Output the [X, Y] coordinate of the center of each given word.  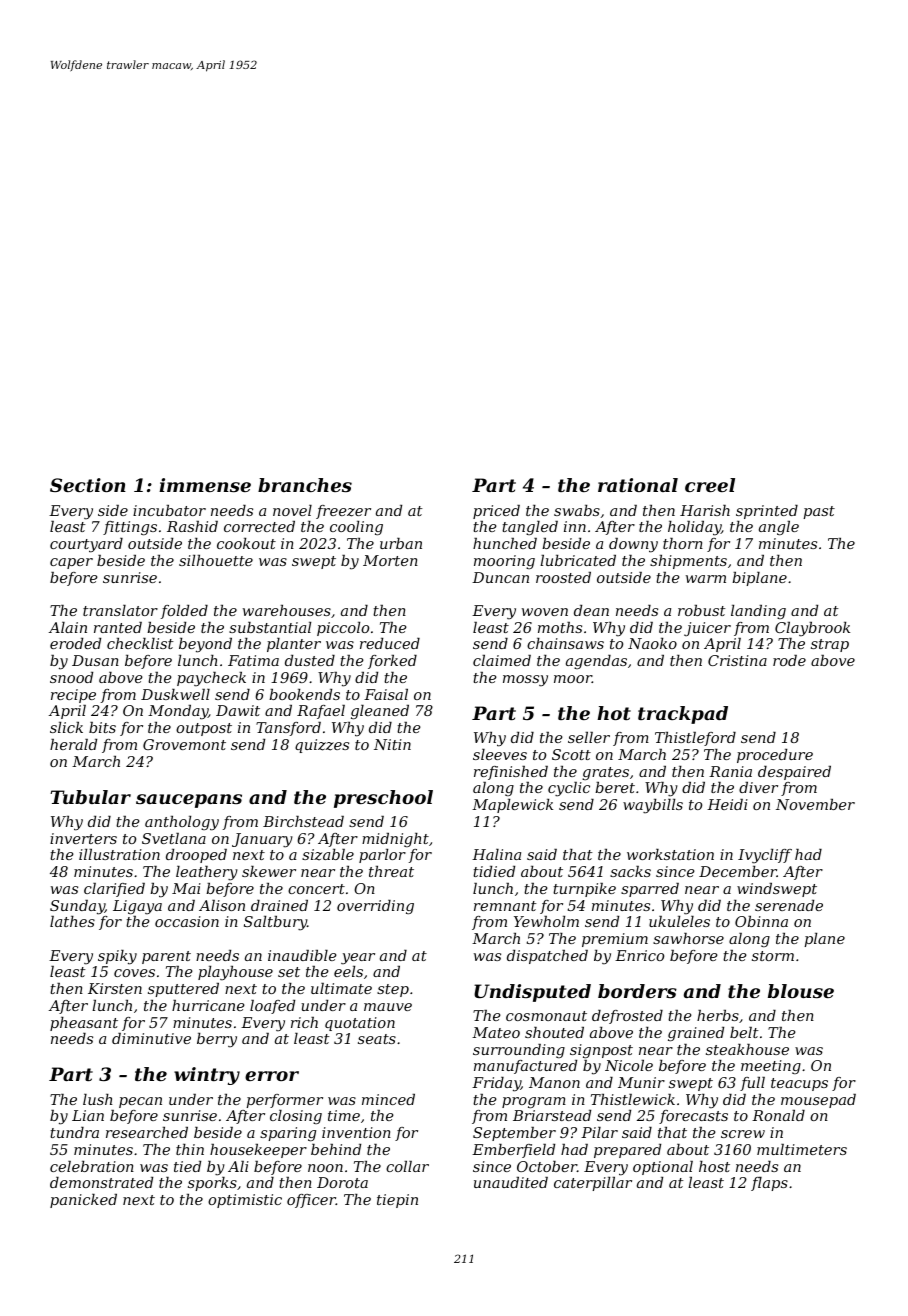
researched [147, 1132]
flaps [769, 1184]
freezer [343, 512]
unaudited [511, 1182]
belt [744, 1032]
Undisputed [532, 993]
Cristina [737, 660]
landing [758, 612]
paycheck [211, 679]
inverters [83, 838]
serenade [789, 905]
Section [88, 485]
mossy [525, 681]
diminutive [151, 1038]
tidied [494, 871]
